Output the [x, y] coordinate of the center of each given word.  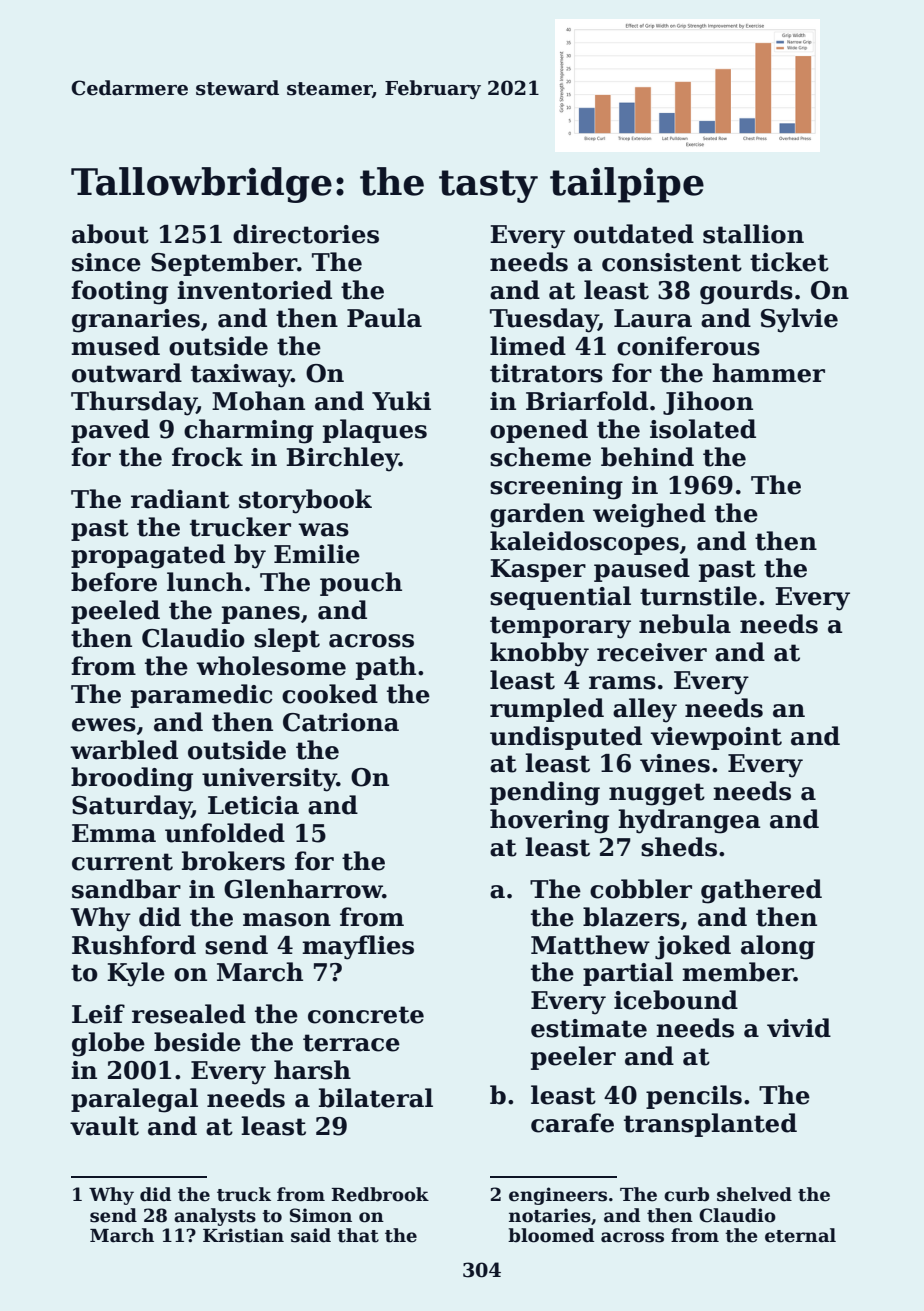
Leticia [253, 805]
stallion [753, 234]
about [110, 234]
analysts [215, 1217]
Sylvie [799, 320]
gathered [761, 891]
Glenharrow [303, 889]
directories [306, 234]
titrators [546, 373]
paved [110, 431]
